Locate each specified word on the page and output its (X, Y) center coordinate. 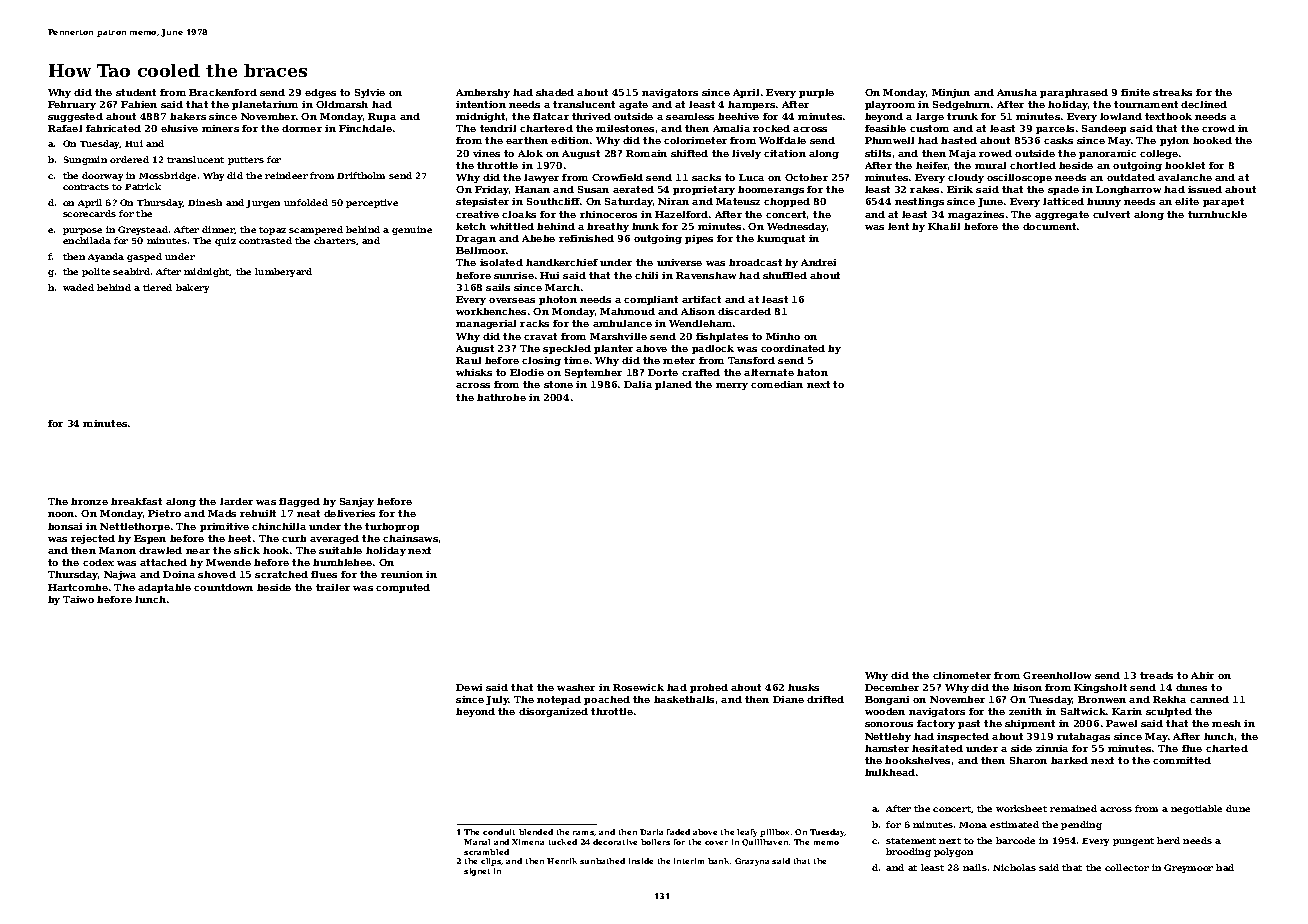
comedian (777, 384)
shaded (555, 92)
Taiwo (78, 599)
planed (673, 385)
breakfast (136, 501)
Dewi (469, 687)
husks (803, 687)
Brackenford (223, 92)
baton (812, 372)
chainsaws (410, 538)
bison (1027, 687)
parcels (1055, 129)
